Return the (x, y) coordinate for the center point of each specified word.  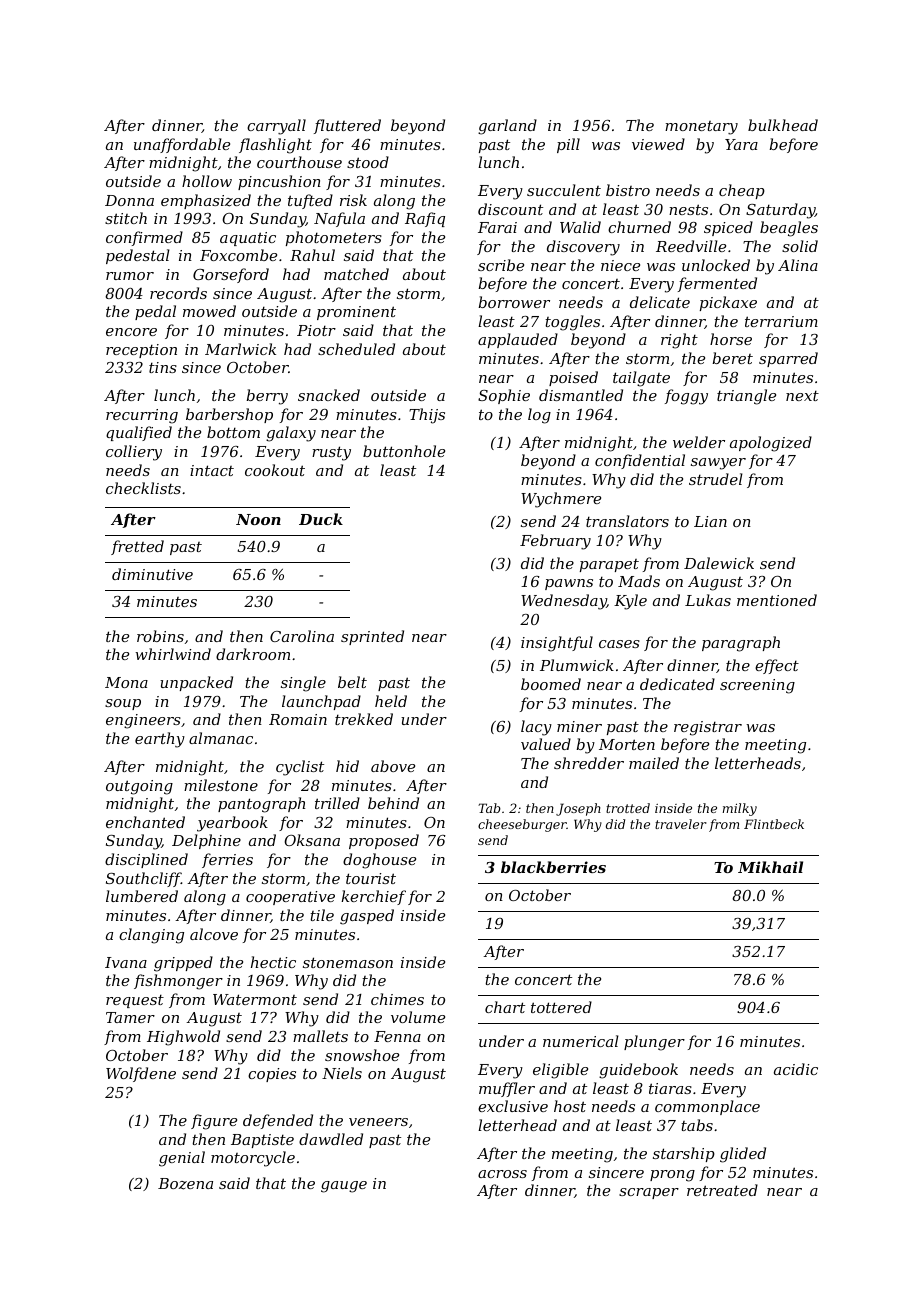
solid (800, 246)
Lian (710, 521)
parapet (609, 565)
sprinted (372, 637)
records (178, 293)
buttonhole (404, 451)
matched (356, 274)
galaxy (291, 434)
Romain (298, 719)
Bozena (185, 1184)
